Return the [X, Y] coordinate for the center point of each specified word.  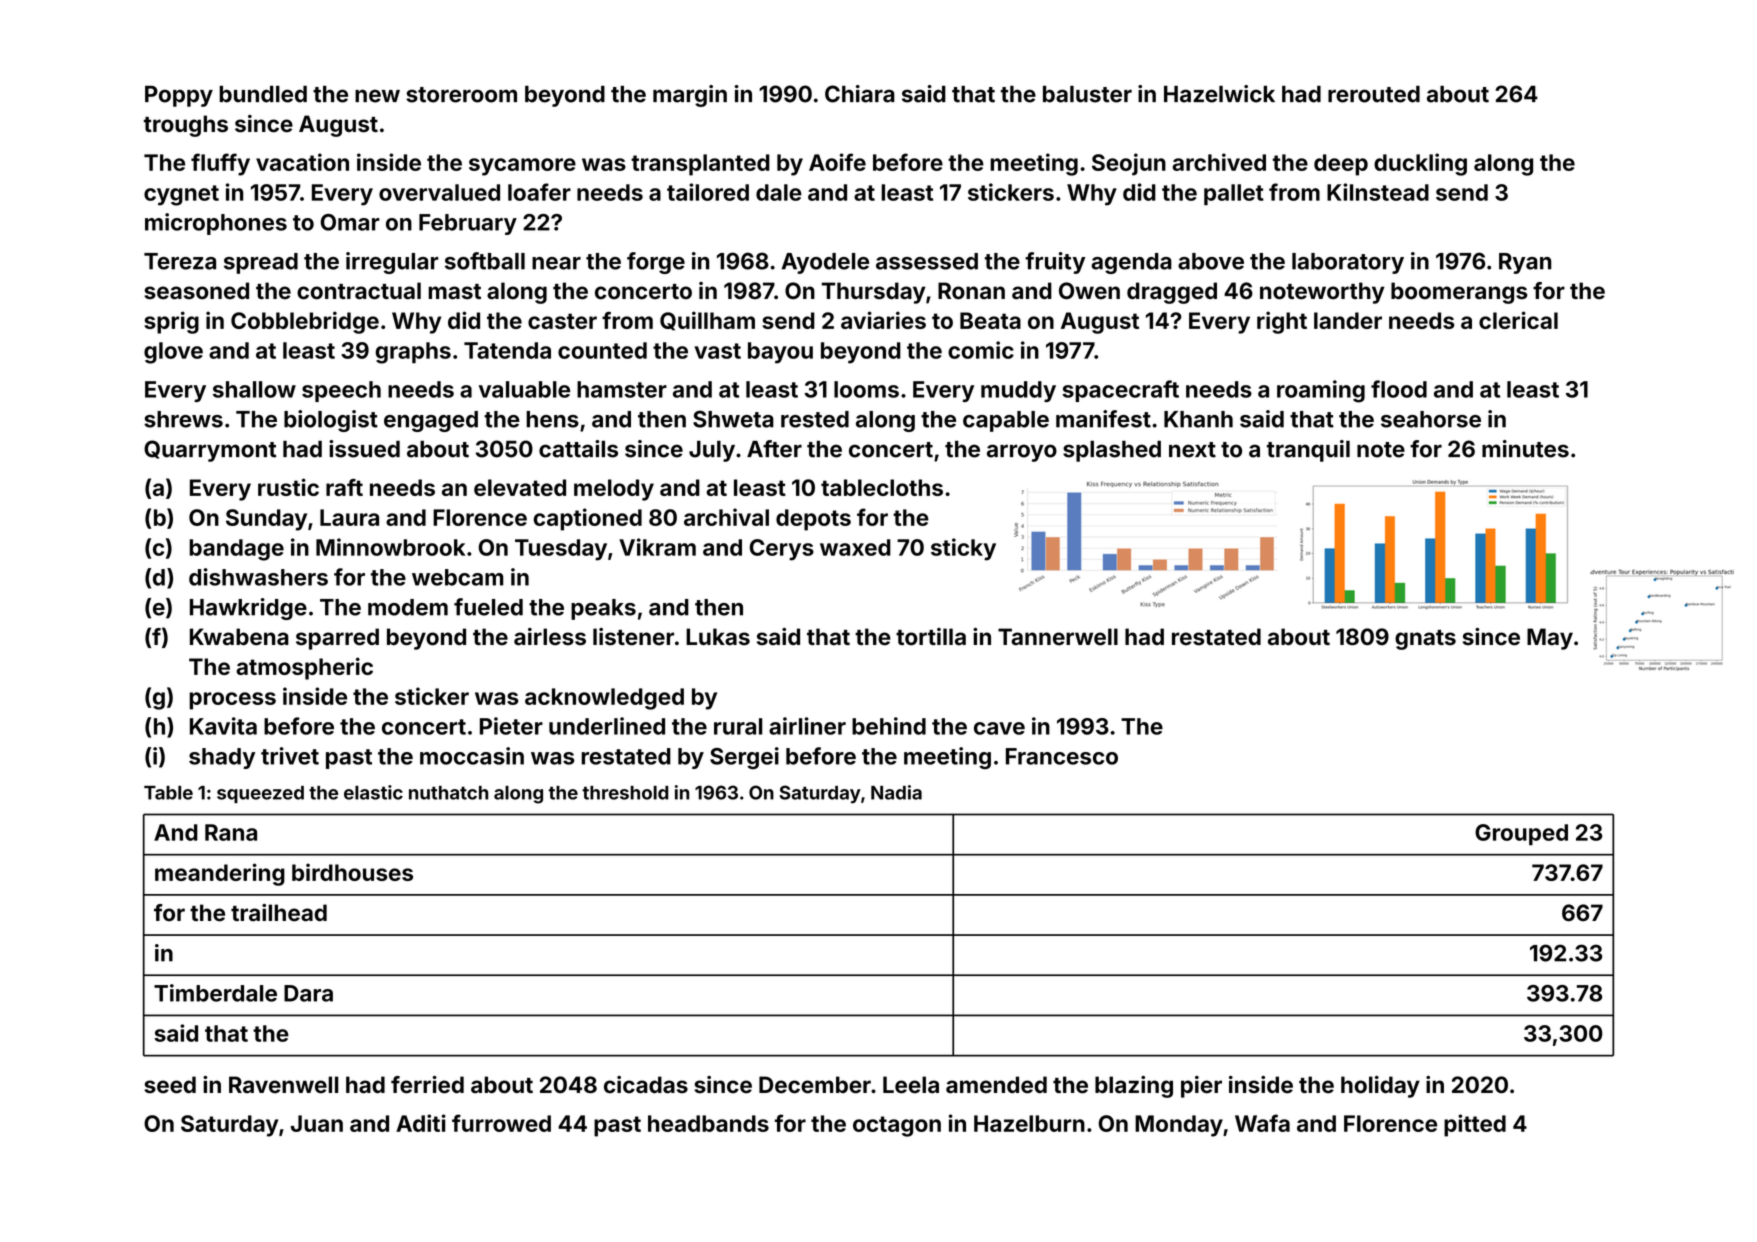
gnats [1425, 640]
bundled [263, 94]
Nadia [896, 792]
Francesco [1062, 756]
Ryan [1525, 263]
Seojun [1129, 164]
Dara [308, 993]
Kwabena [239, 637]
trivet [290, 756]
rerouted [1374, 94]
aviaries [883, 320]
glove [173, 353]
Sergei [744, 758]
